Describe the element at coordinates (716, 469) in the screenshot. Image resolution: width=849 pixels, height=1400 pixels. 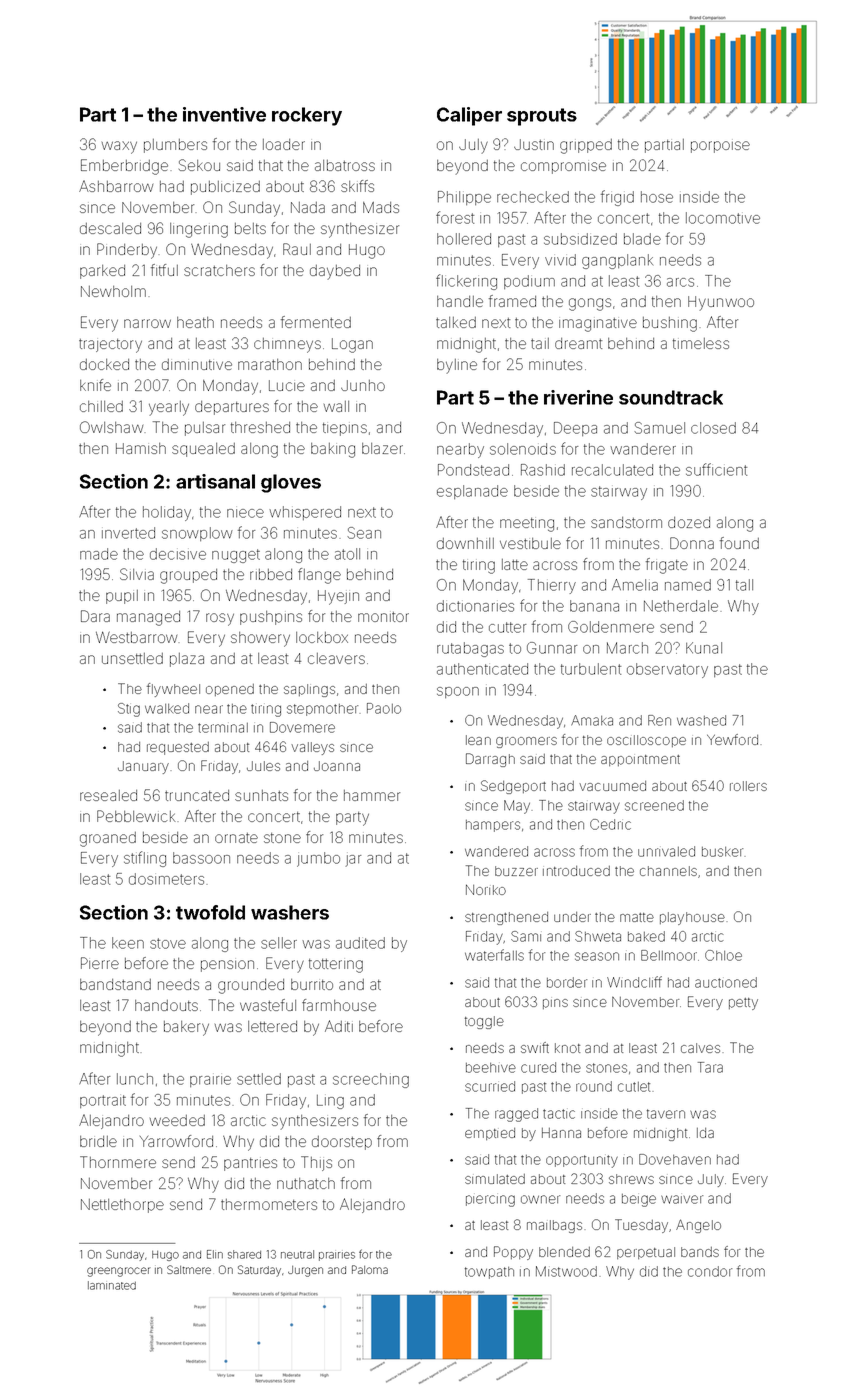
I see `sufficient` at that location.
